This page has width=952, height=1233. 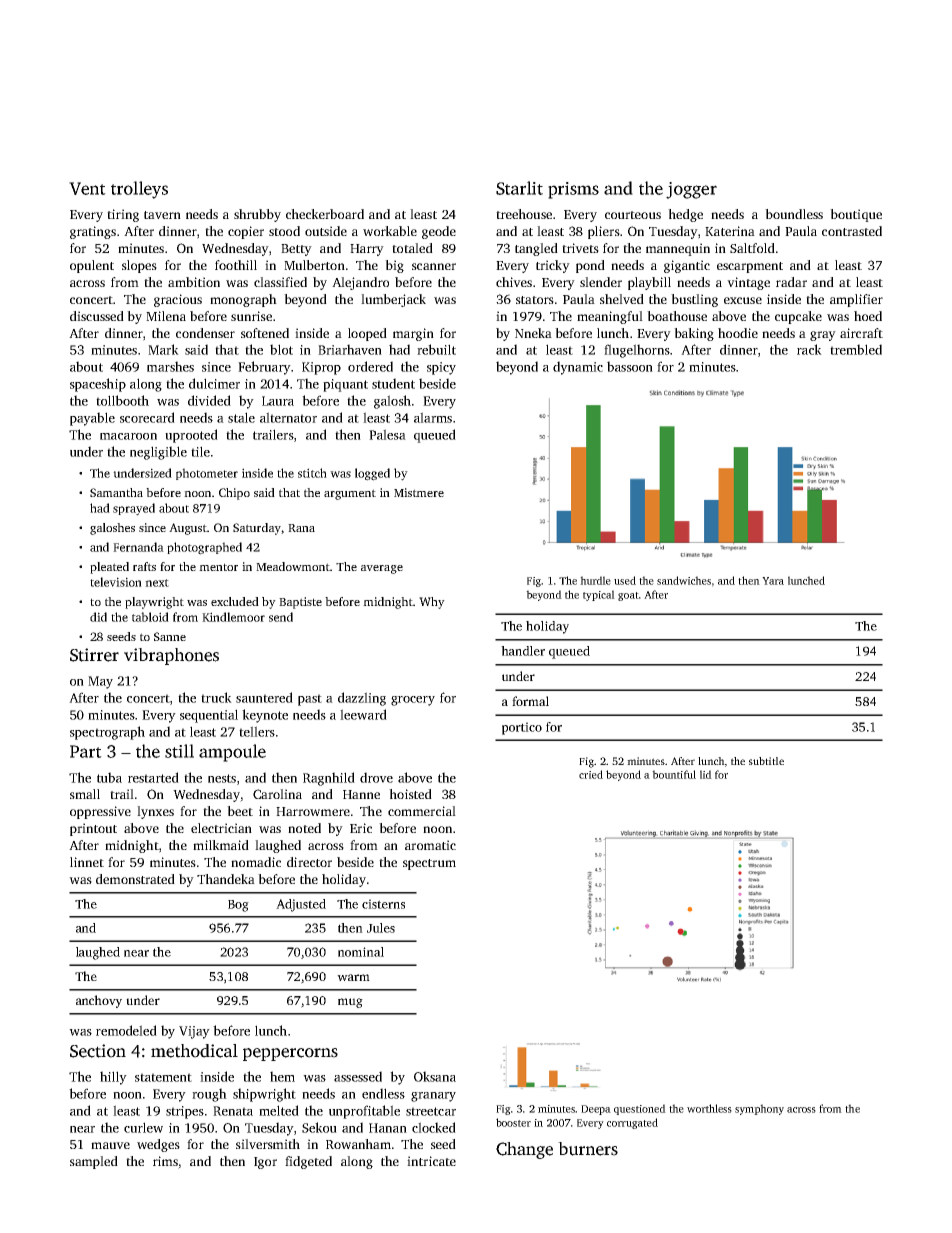 I want to click on sunrise, so click(x=251, y=316).
